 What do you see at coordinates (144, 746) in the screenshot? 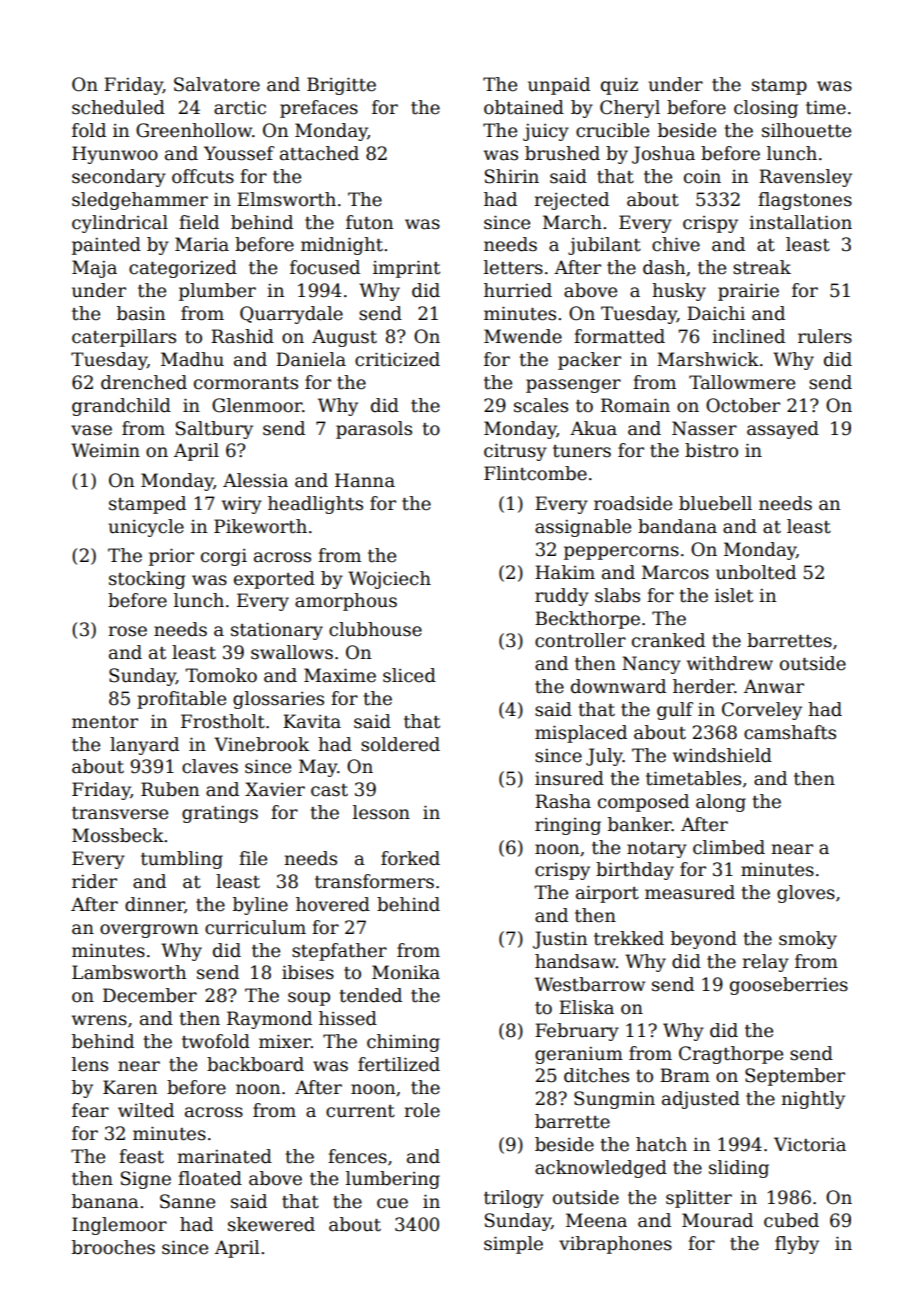
I see `lanyard` at bounding box center [144, 746].
